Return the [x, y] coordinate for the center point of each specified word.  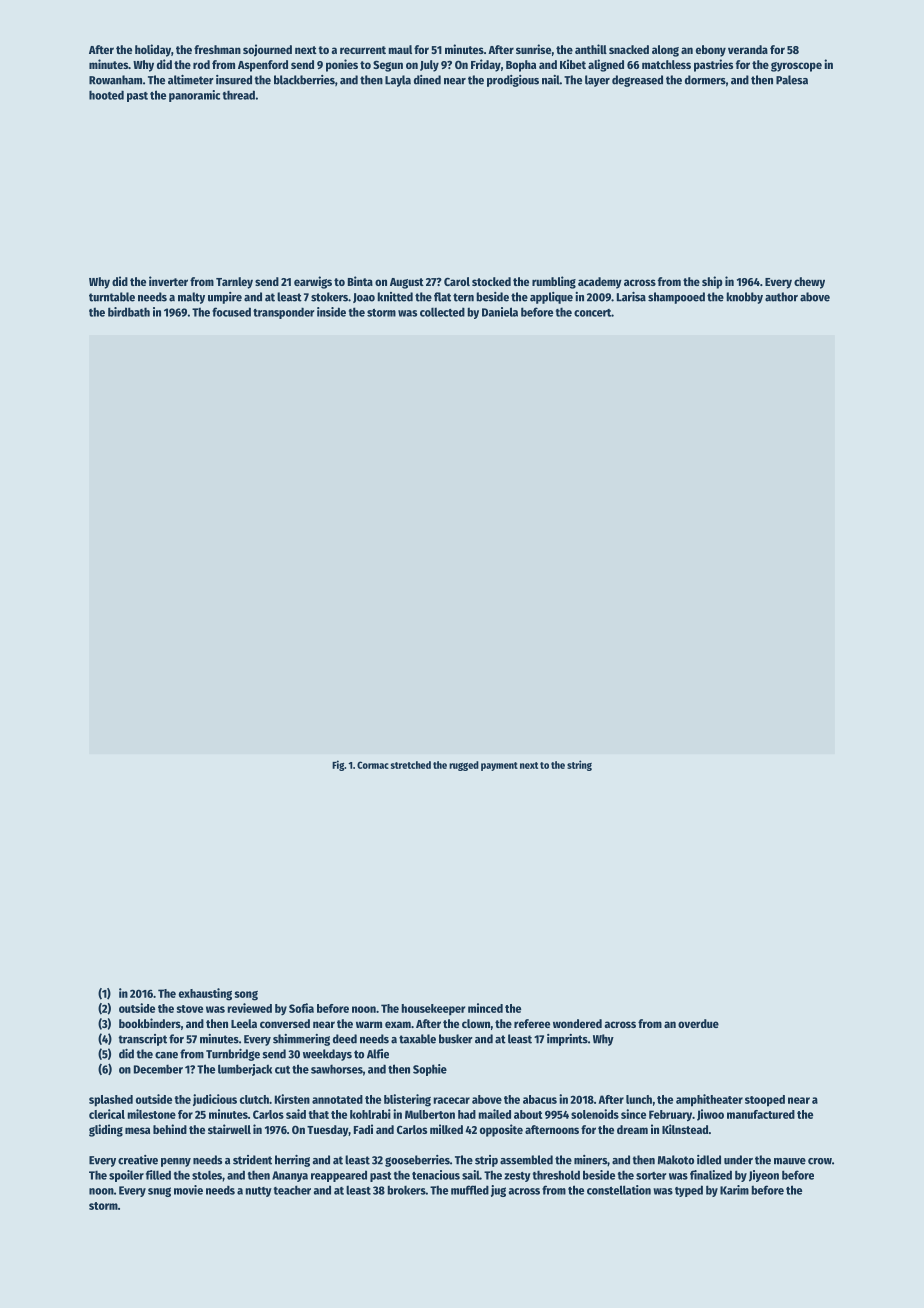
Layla [398, 81]
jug [498, 1191]
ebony [711, 51]
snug [159, 1192]
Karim [734, 1190]
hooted [106, 95]
